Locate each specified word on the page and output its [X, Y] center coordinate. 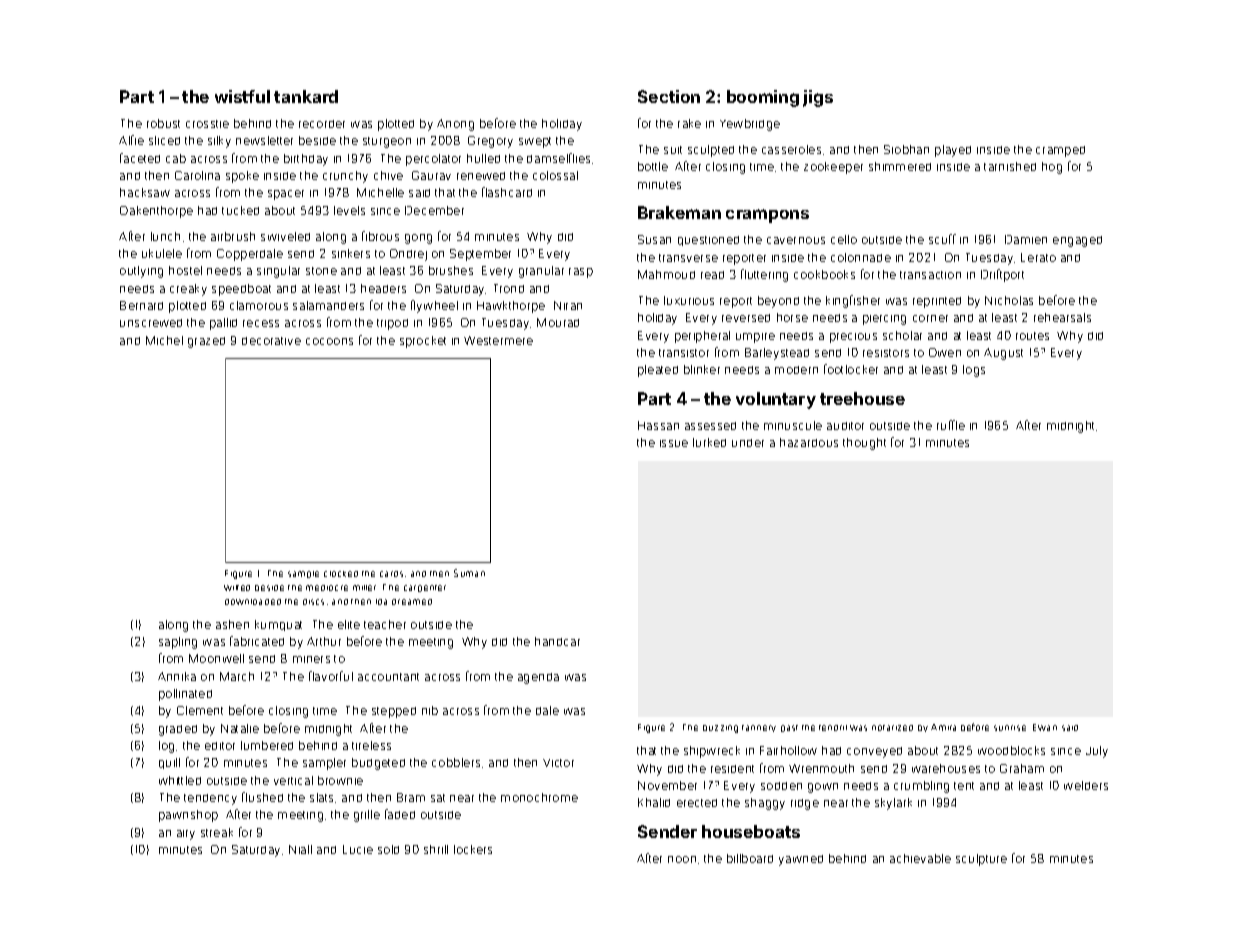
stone [321, 271]
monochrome [539, 797]
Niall [300, 849]
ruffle [951, 425]
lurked [709, 442]
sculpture [981, 860]
